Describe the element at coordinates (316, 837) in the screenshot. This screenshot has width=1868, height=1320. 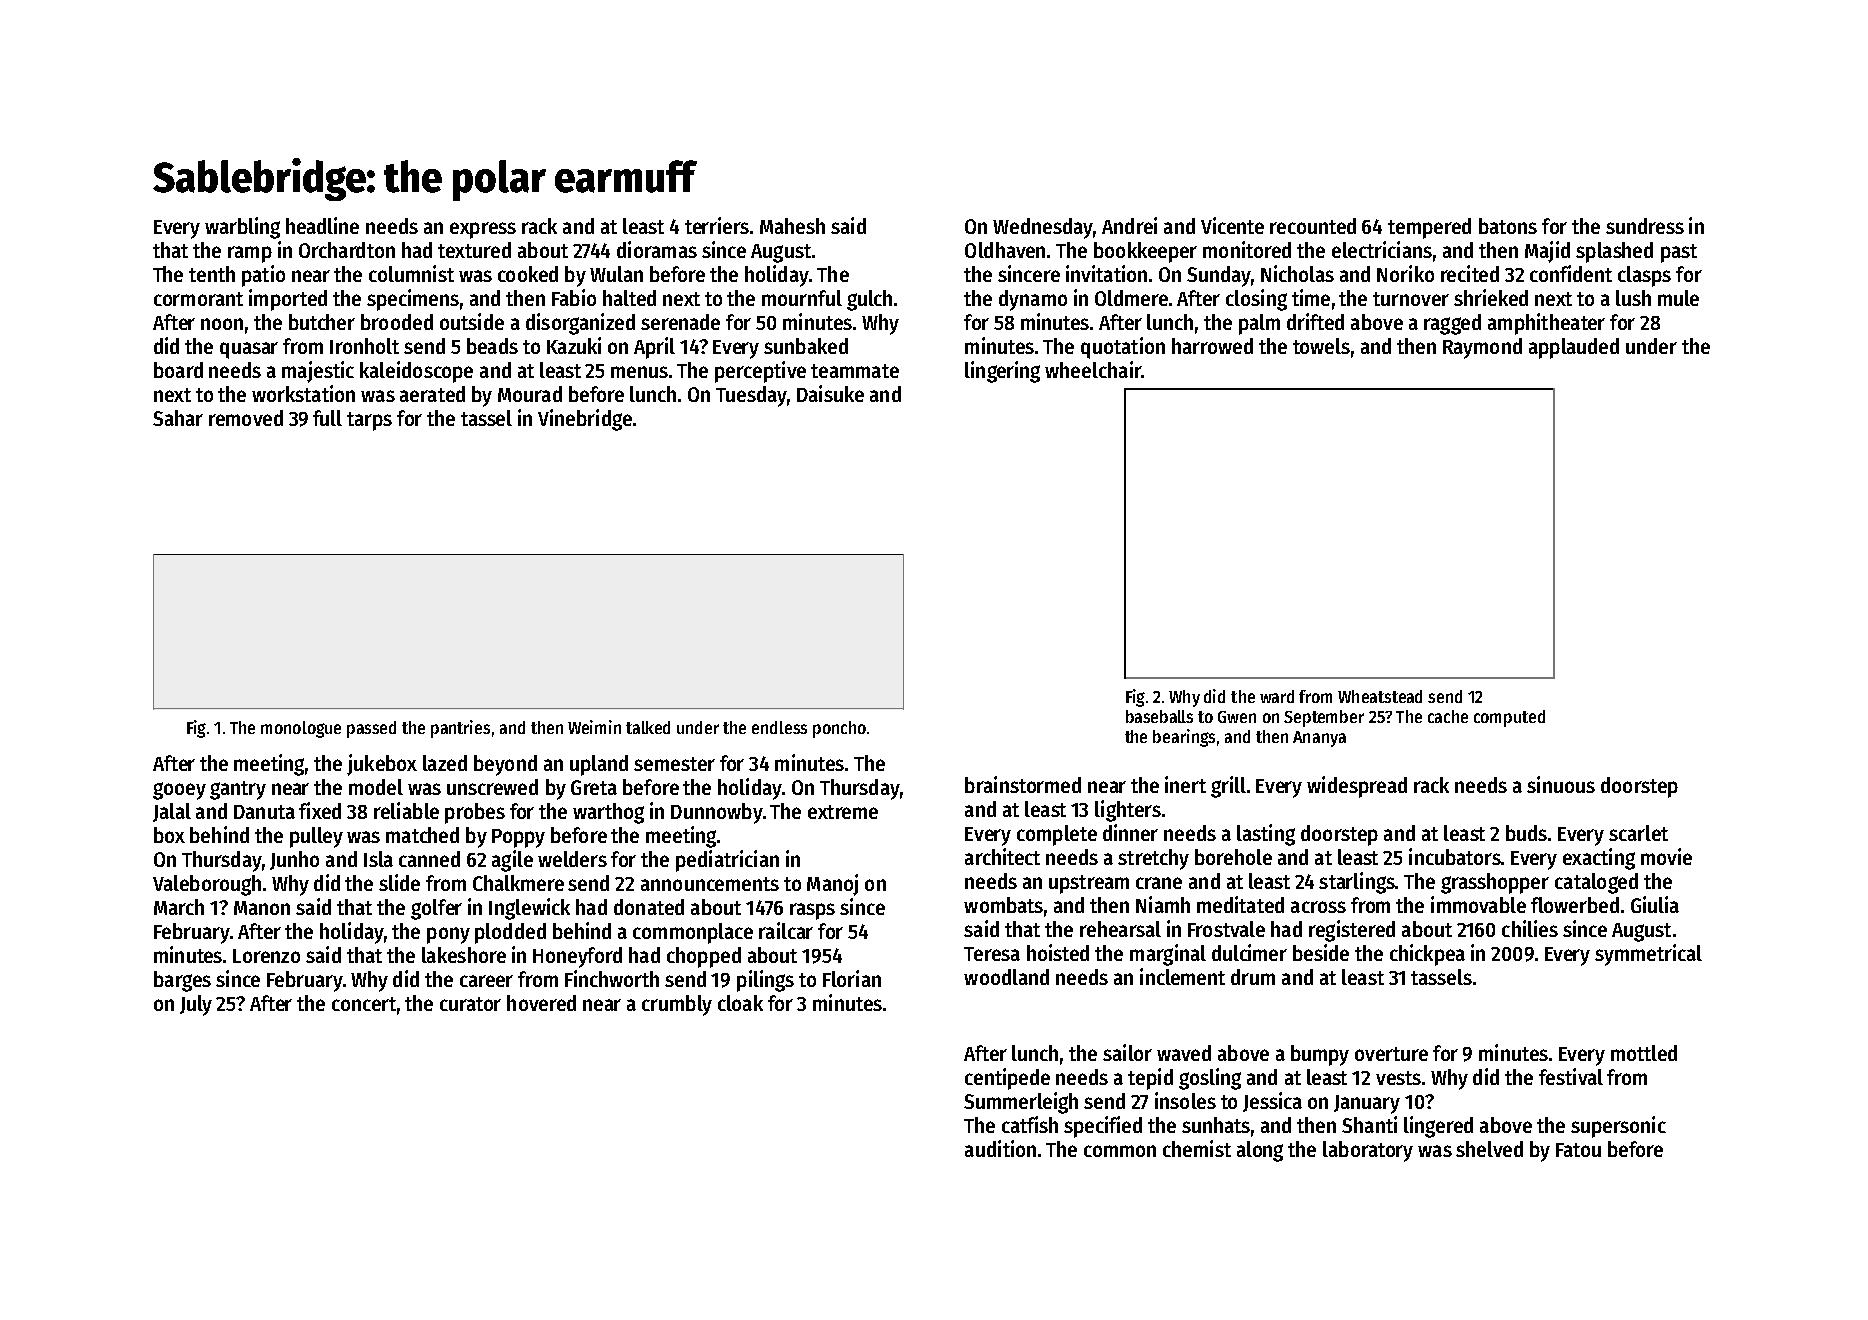
I see `pulley` at that location.
